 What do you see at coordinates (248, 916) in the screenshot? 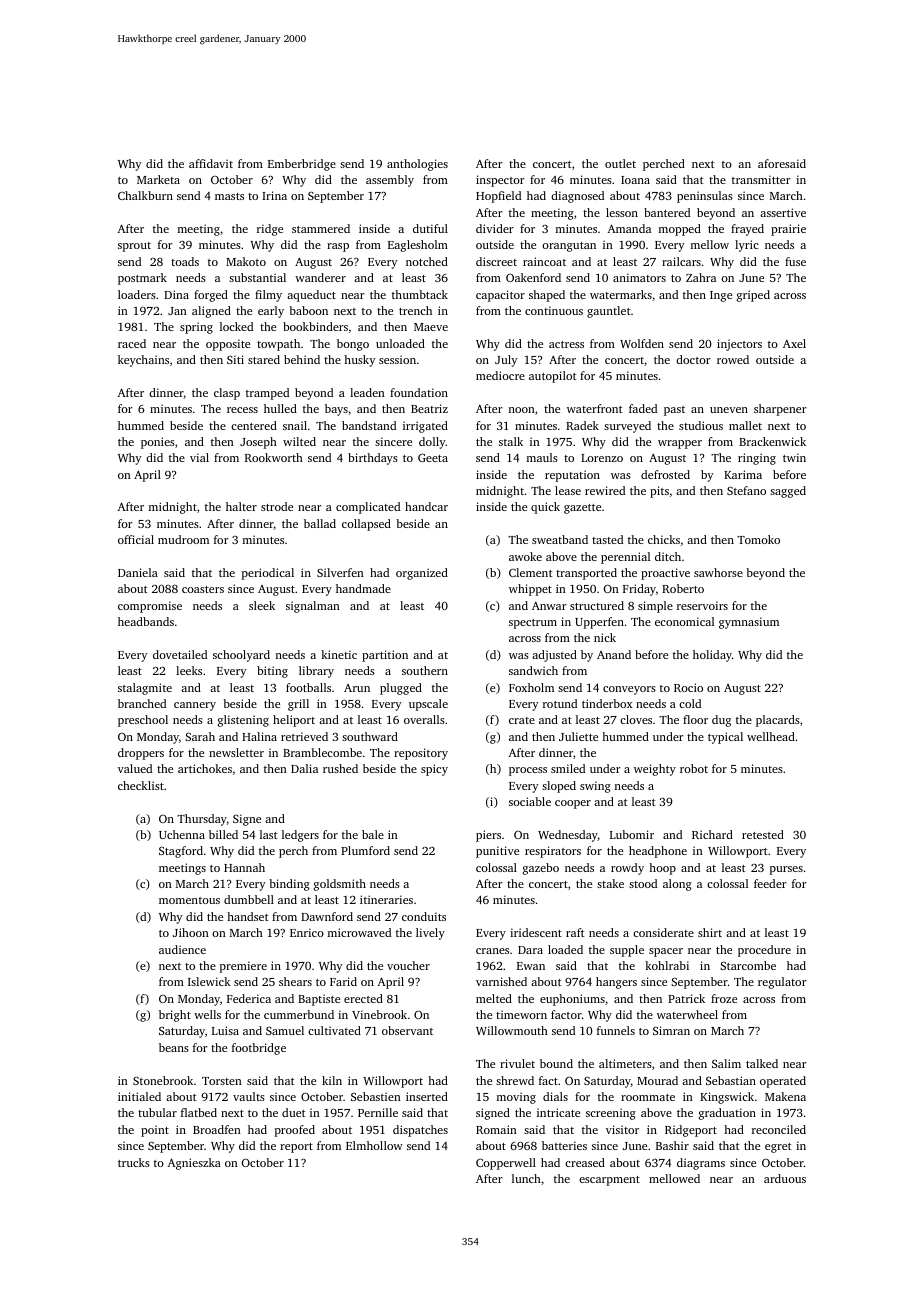
I see `handset` at bounding box center [248, 916].
